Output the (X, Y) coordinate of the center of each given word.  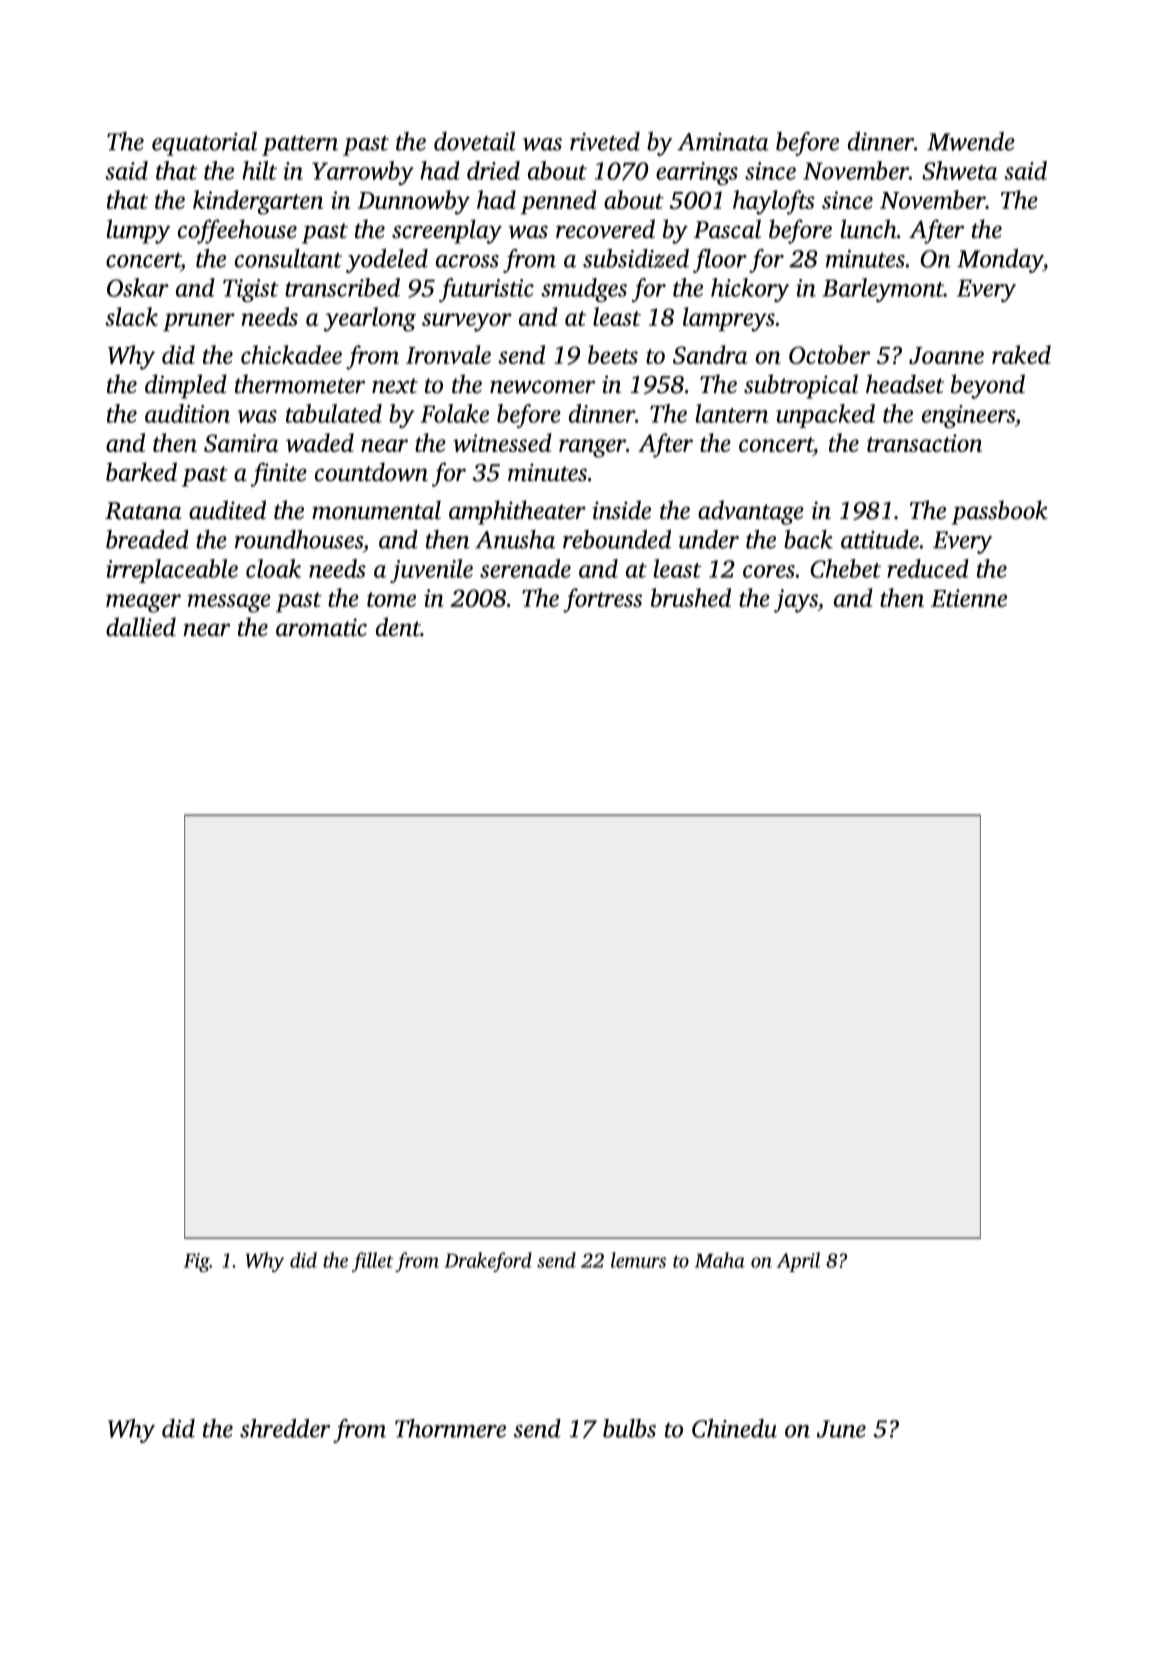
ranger (592, 448)
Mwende (971, 141)
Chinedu (734, 1428)
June (841, 1429)
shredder (285, 1428)
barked (141, 472)
